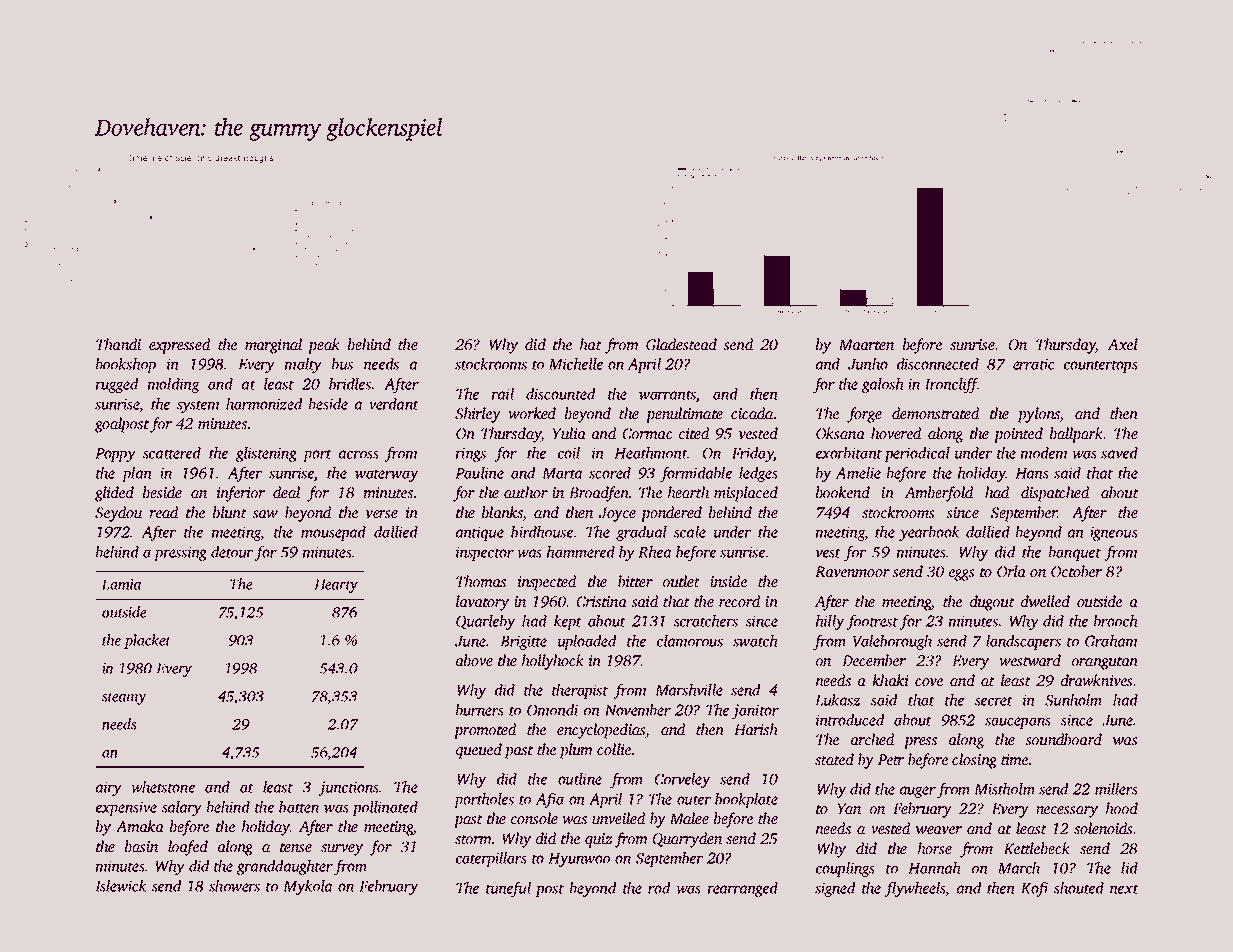  Describe the element at coordinates (273, 346) in the screenshot. I see `marginal` at that location.
